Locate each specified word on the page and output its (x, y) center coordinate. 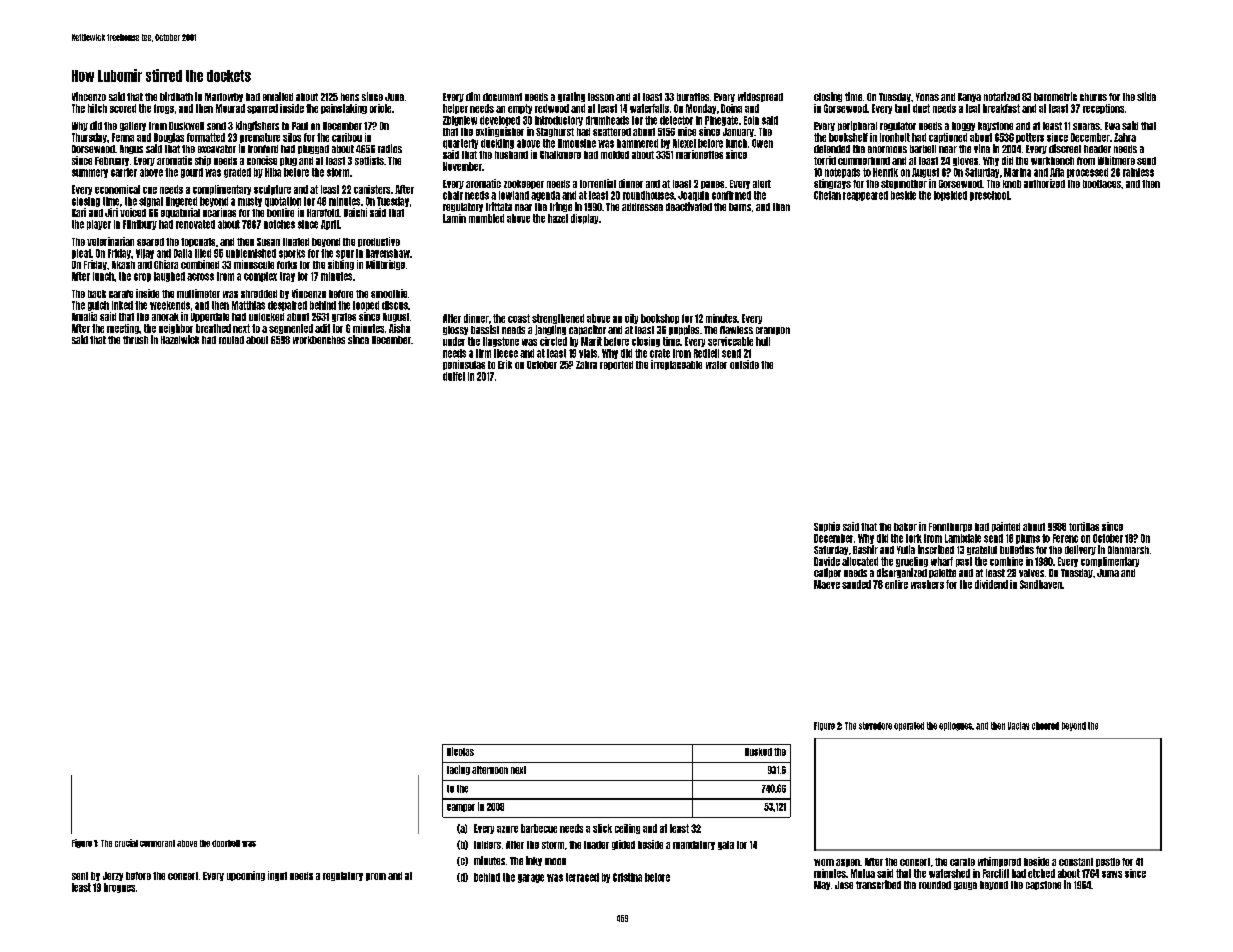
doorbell (226, 843)
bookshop (660, 319)
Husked (758, 752)
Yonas (927, 97)
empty (520, 109)
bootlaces (1102, 184)
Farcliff (996, 873)
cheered (1045, 726)
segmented (291, 329)
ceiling (627, 829)
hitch (97, 108)
